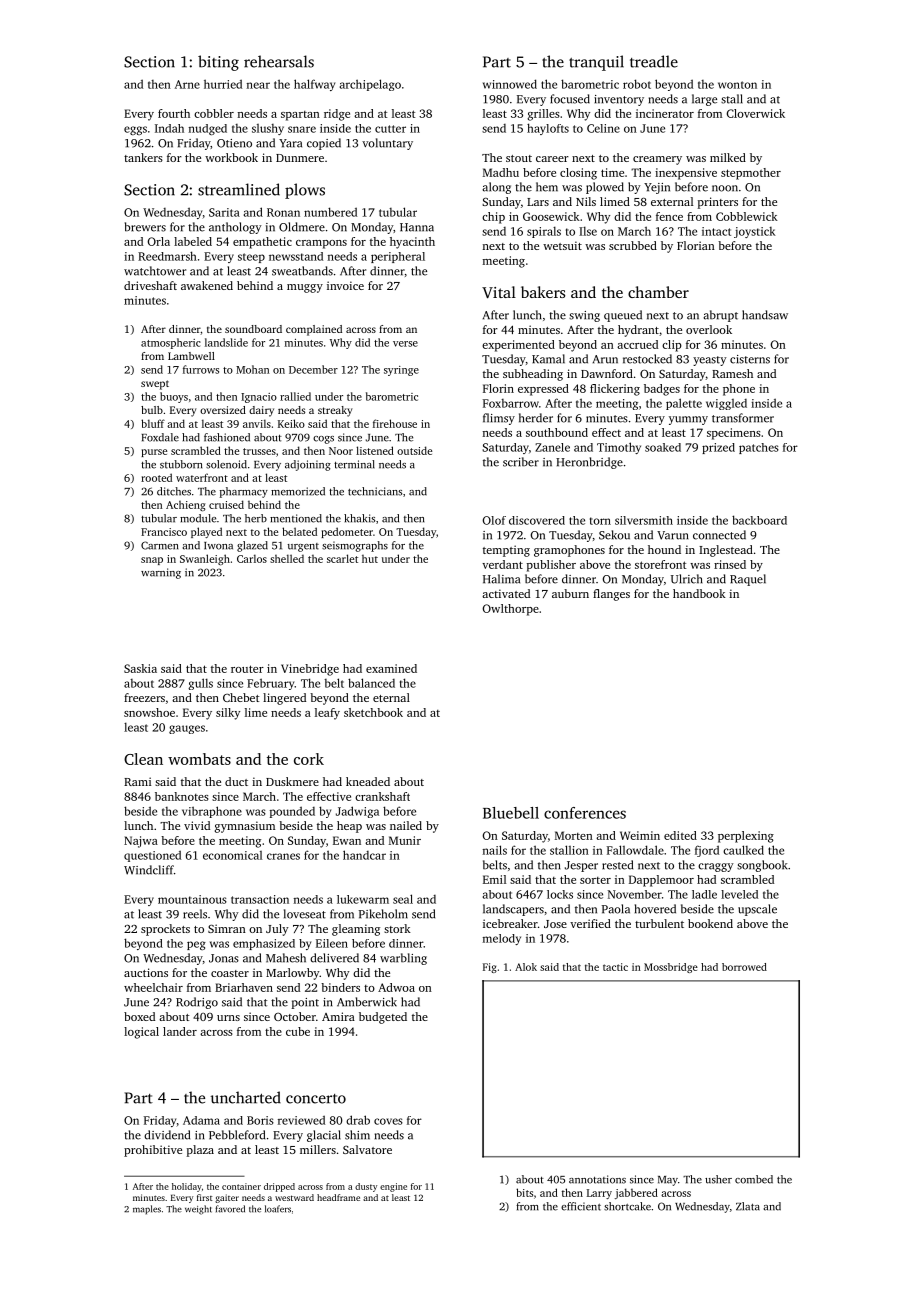  Describe the element at coordinates (661, 881) in the image. I see `Dapplemoor` at that location.
